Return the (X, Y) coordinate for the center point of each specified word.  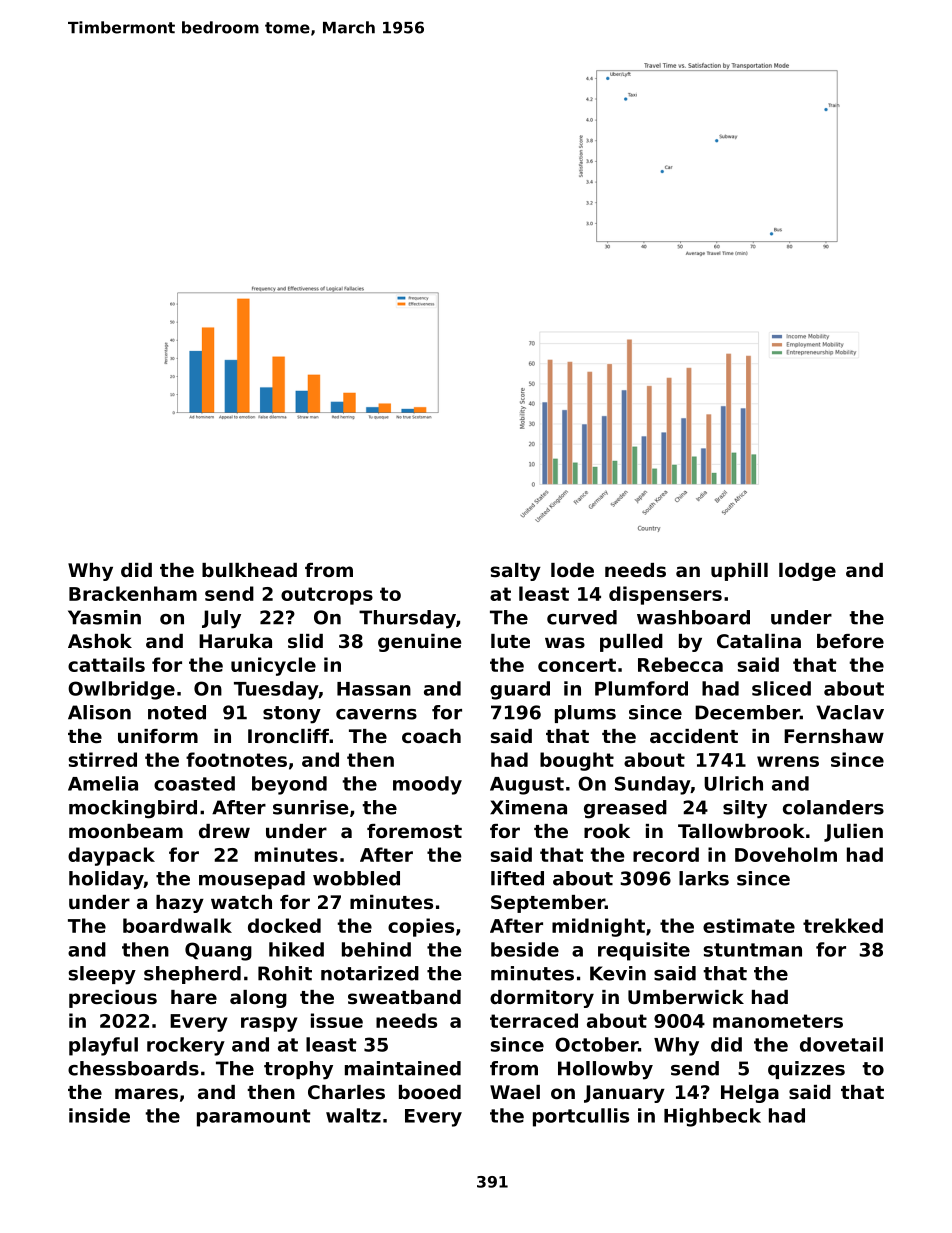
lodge (807, 572)
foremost (414, 831)
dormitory (542, 999)
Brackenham (133, 593)
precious (113, 999)
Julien (853, 833)
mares (146, 1094)
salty (515, 572)
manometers (778, 1021)
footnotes (236, 759)
